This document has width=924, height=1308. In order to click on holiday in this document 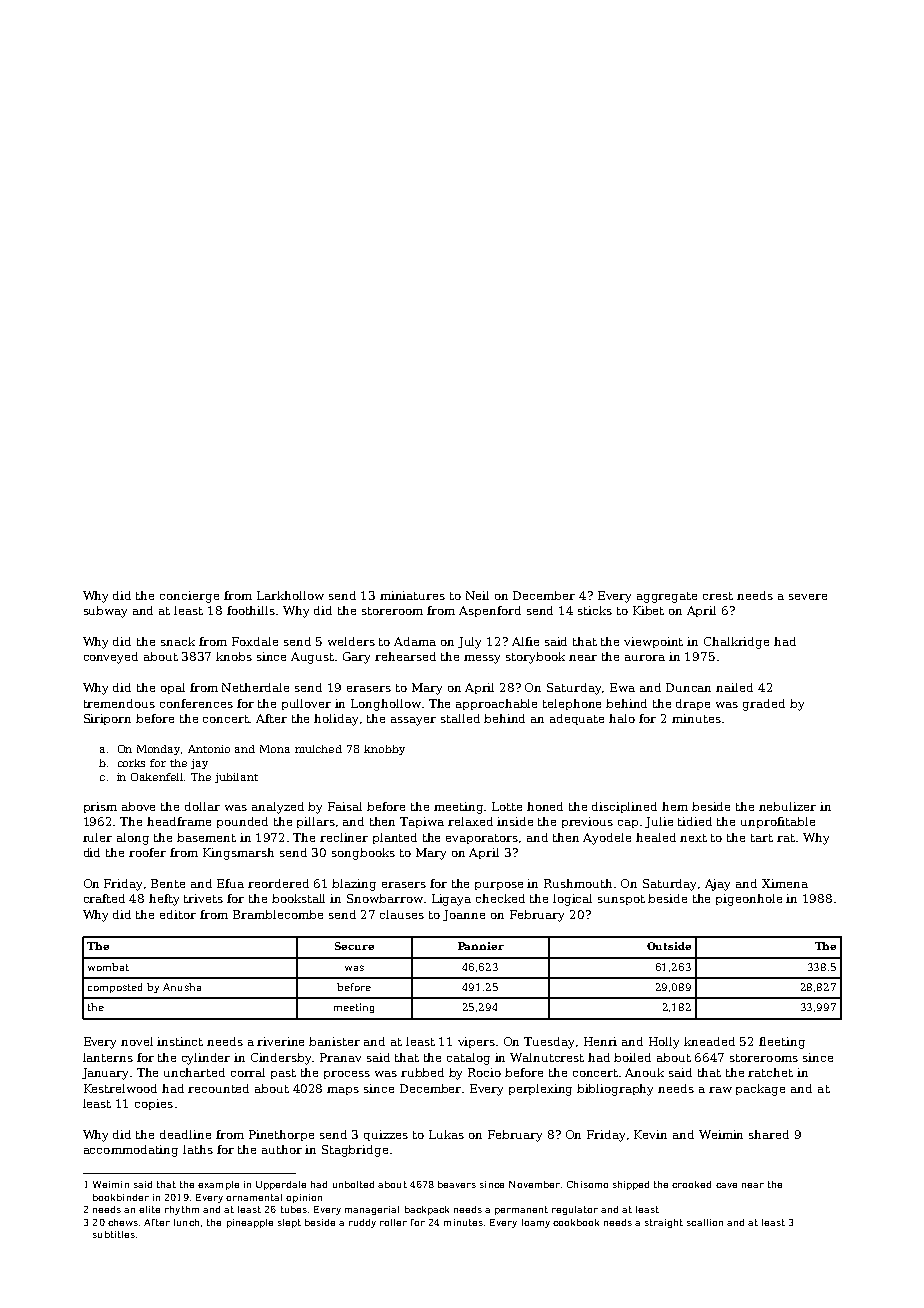, I will do `click(336, 720)`.
